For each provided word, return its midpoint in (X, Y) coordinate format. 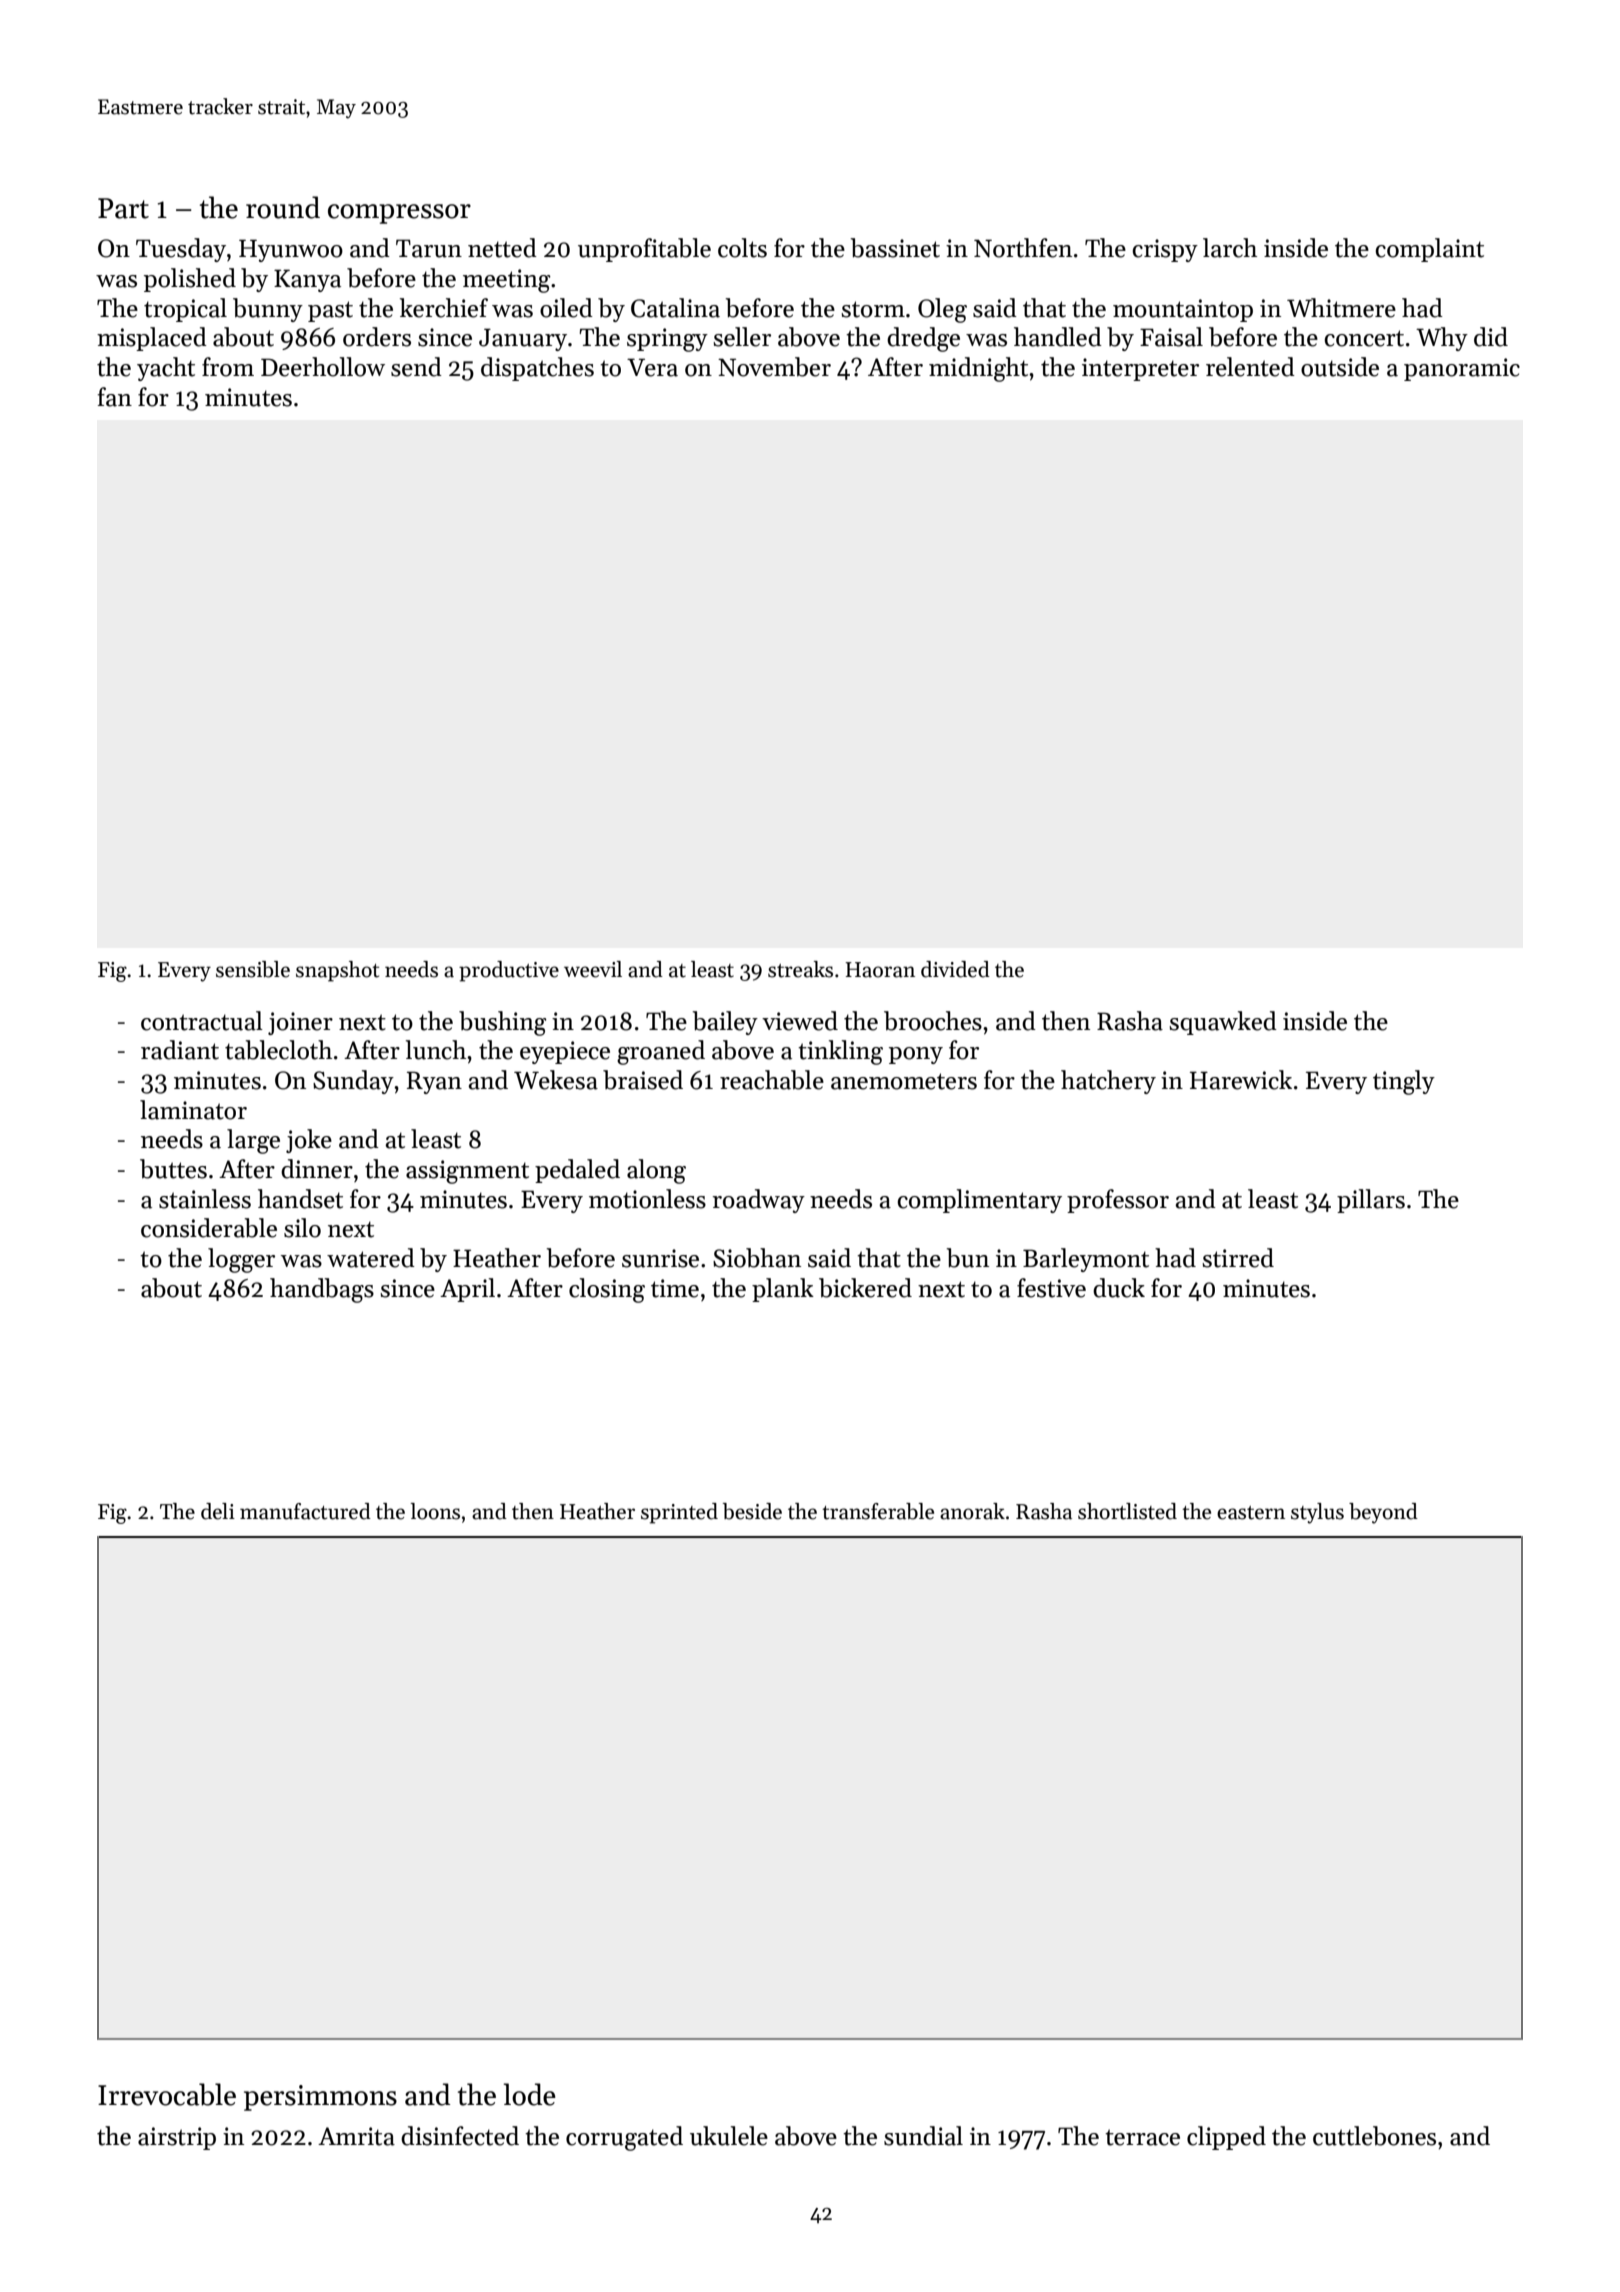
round (283, 207)
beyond (1383, 1513)
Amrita (356, 2136)
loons (435, 1511)
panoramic (1462, 369)
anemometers (904, 1081)
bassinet (895, 248)
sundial (923, 2136)
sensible (253, 969)
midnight (978, 369)
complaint (1430, 250)
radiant (180, 1050)
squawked (1223, 1023)
